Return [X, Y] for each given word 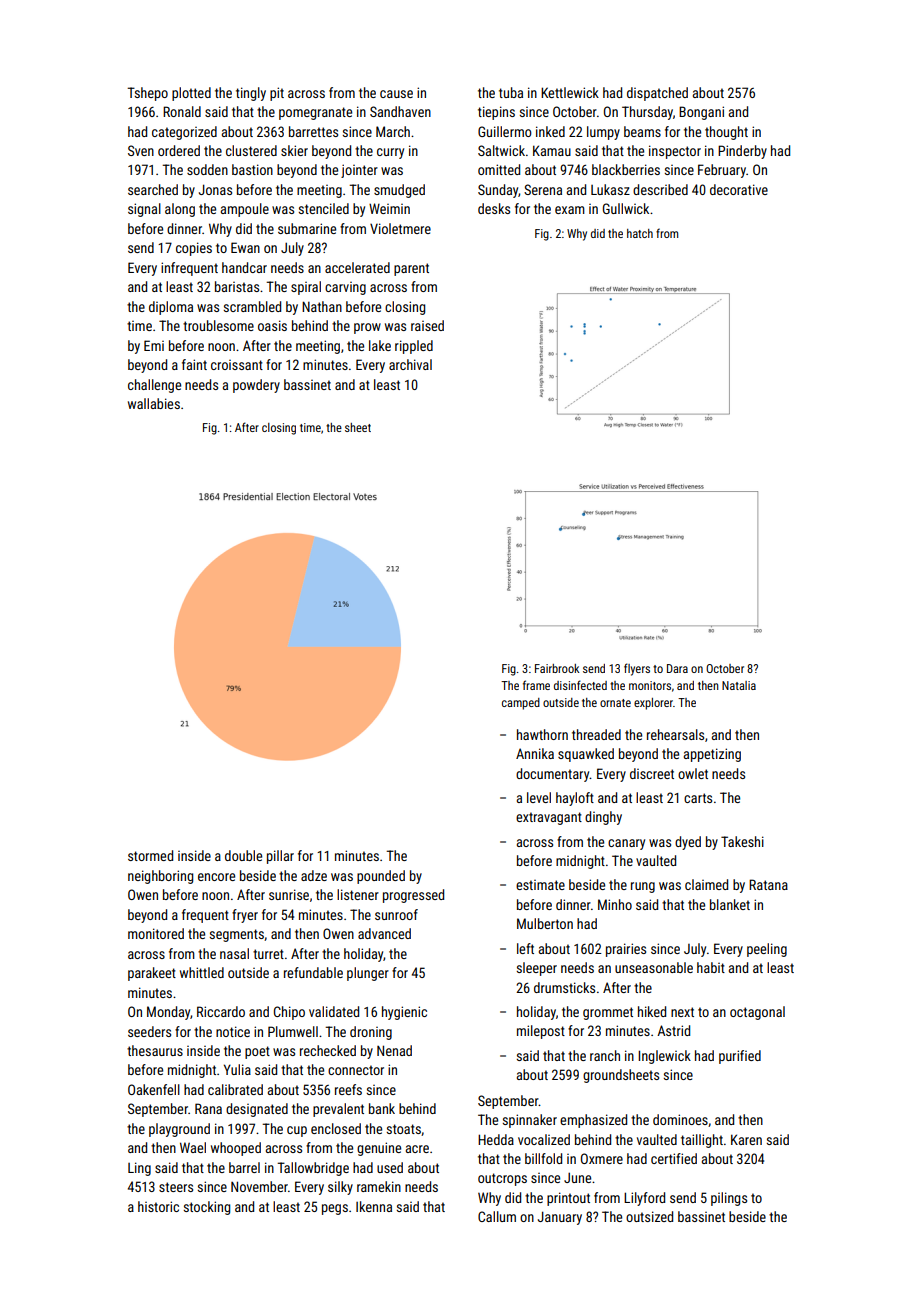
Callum [497, 1216]
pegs [335, 1209]
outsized [649, 1216]
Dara [677, 668]
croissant [237, 365]
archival [410, 364]
